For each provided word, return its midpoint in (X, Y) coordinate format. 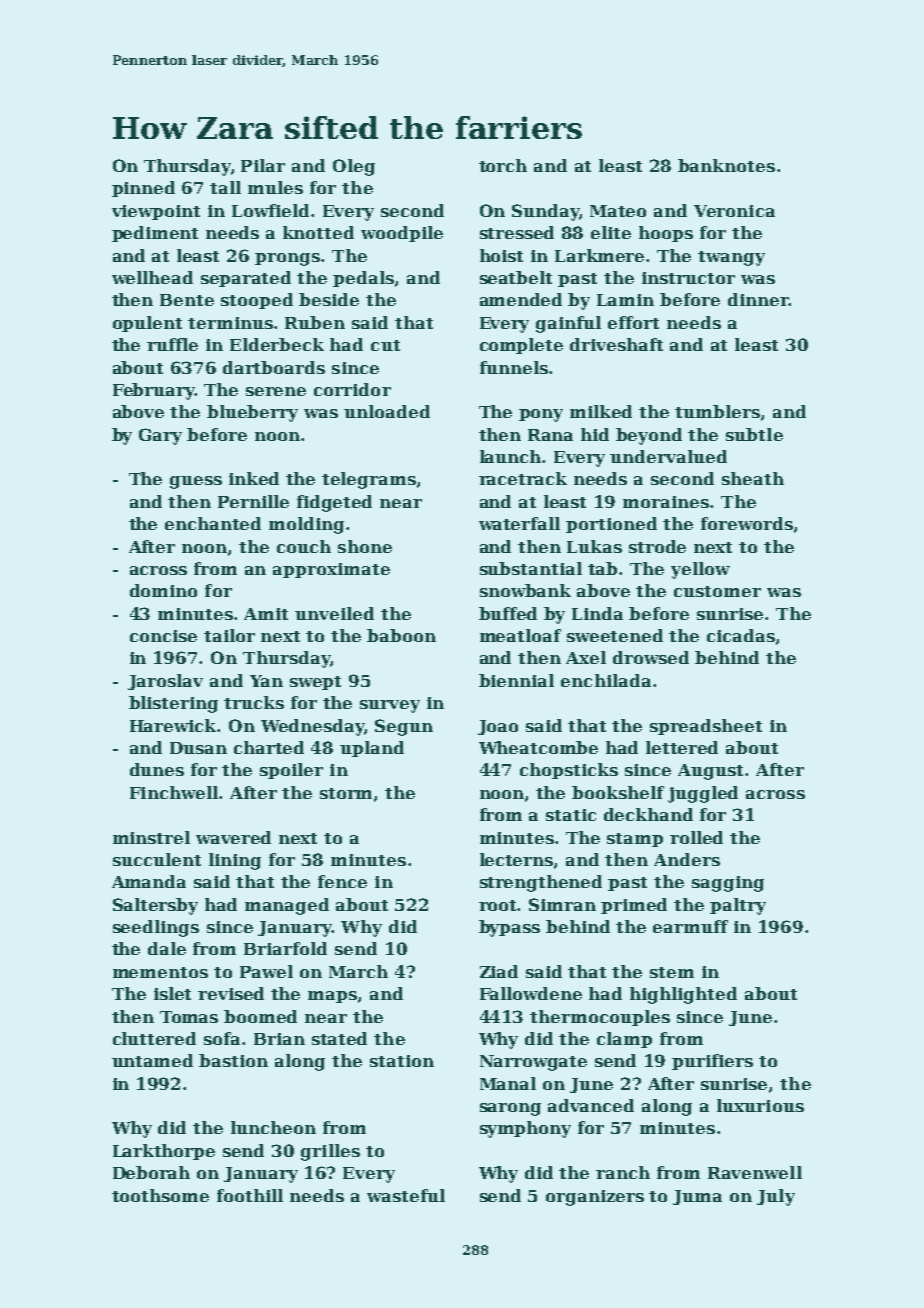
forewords (747, 523)
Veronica (734, 211)
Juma (697, 1197)
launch (511, 456)
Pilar (263, 165)
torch (503, 165)
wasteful (406, 1195)
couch (304, 546)
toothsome (160, 1195)
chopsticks (569, 771)
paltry (738, 906)
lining (235, 861)
